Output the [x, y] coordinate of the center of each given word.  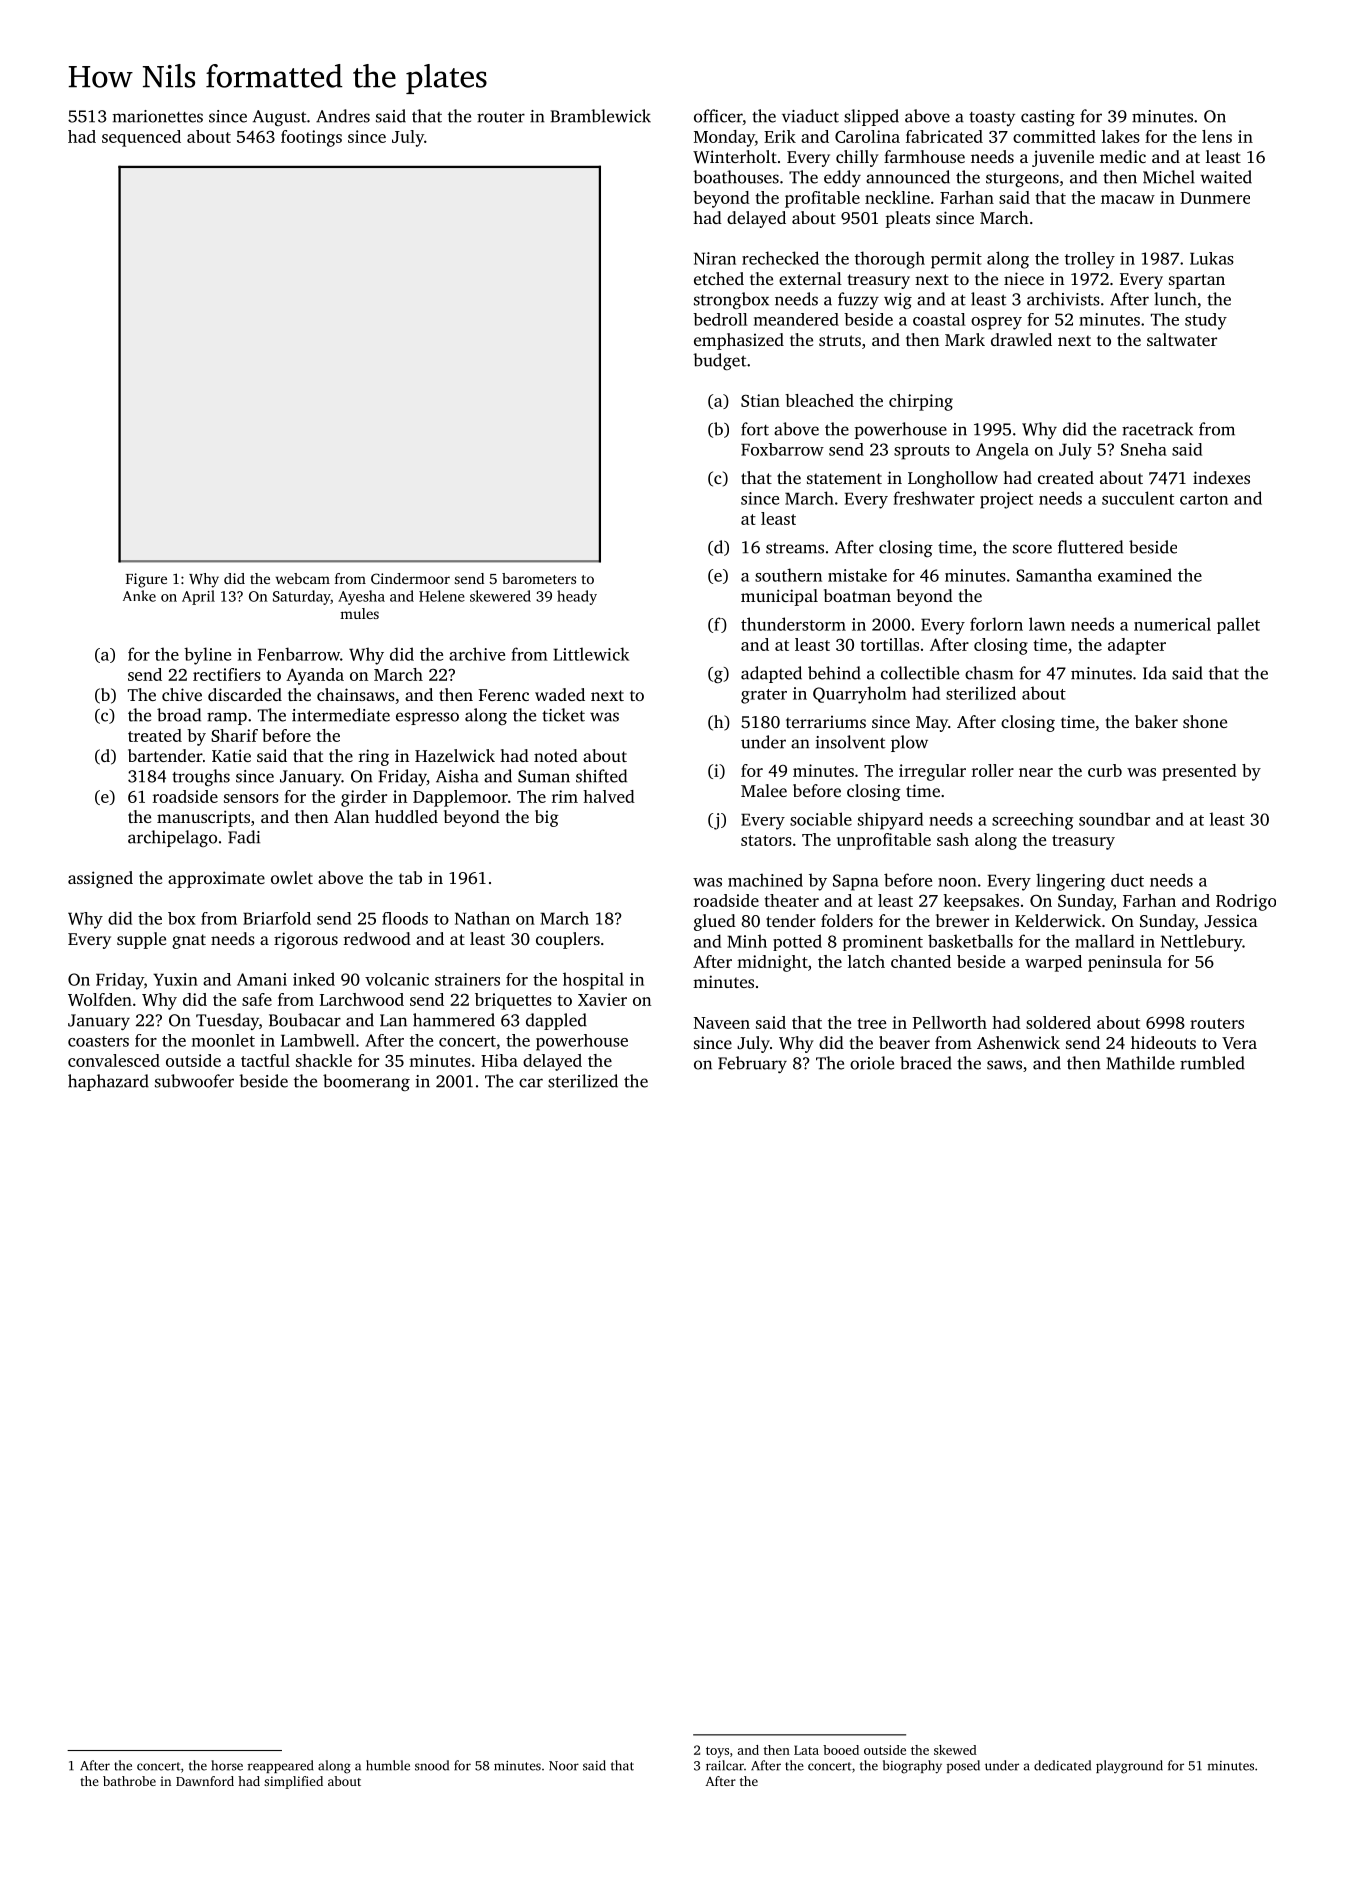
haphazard [108, 1082]
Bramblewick [601, 116]
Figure [146, 580]
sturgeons [1022, 180]
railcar [725, 1765]
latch [866, 961]
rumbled [1212, 1063]
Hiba [499, 1060]
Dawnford [205, 1781]
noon [957, 882]
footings [311, 138]
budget [719, 361]
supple [141, 940]
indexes [1221, 477]
